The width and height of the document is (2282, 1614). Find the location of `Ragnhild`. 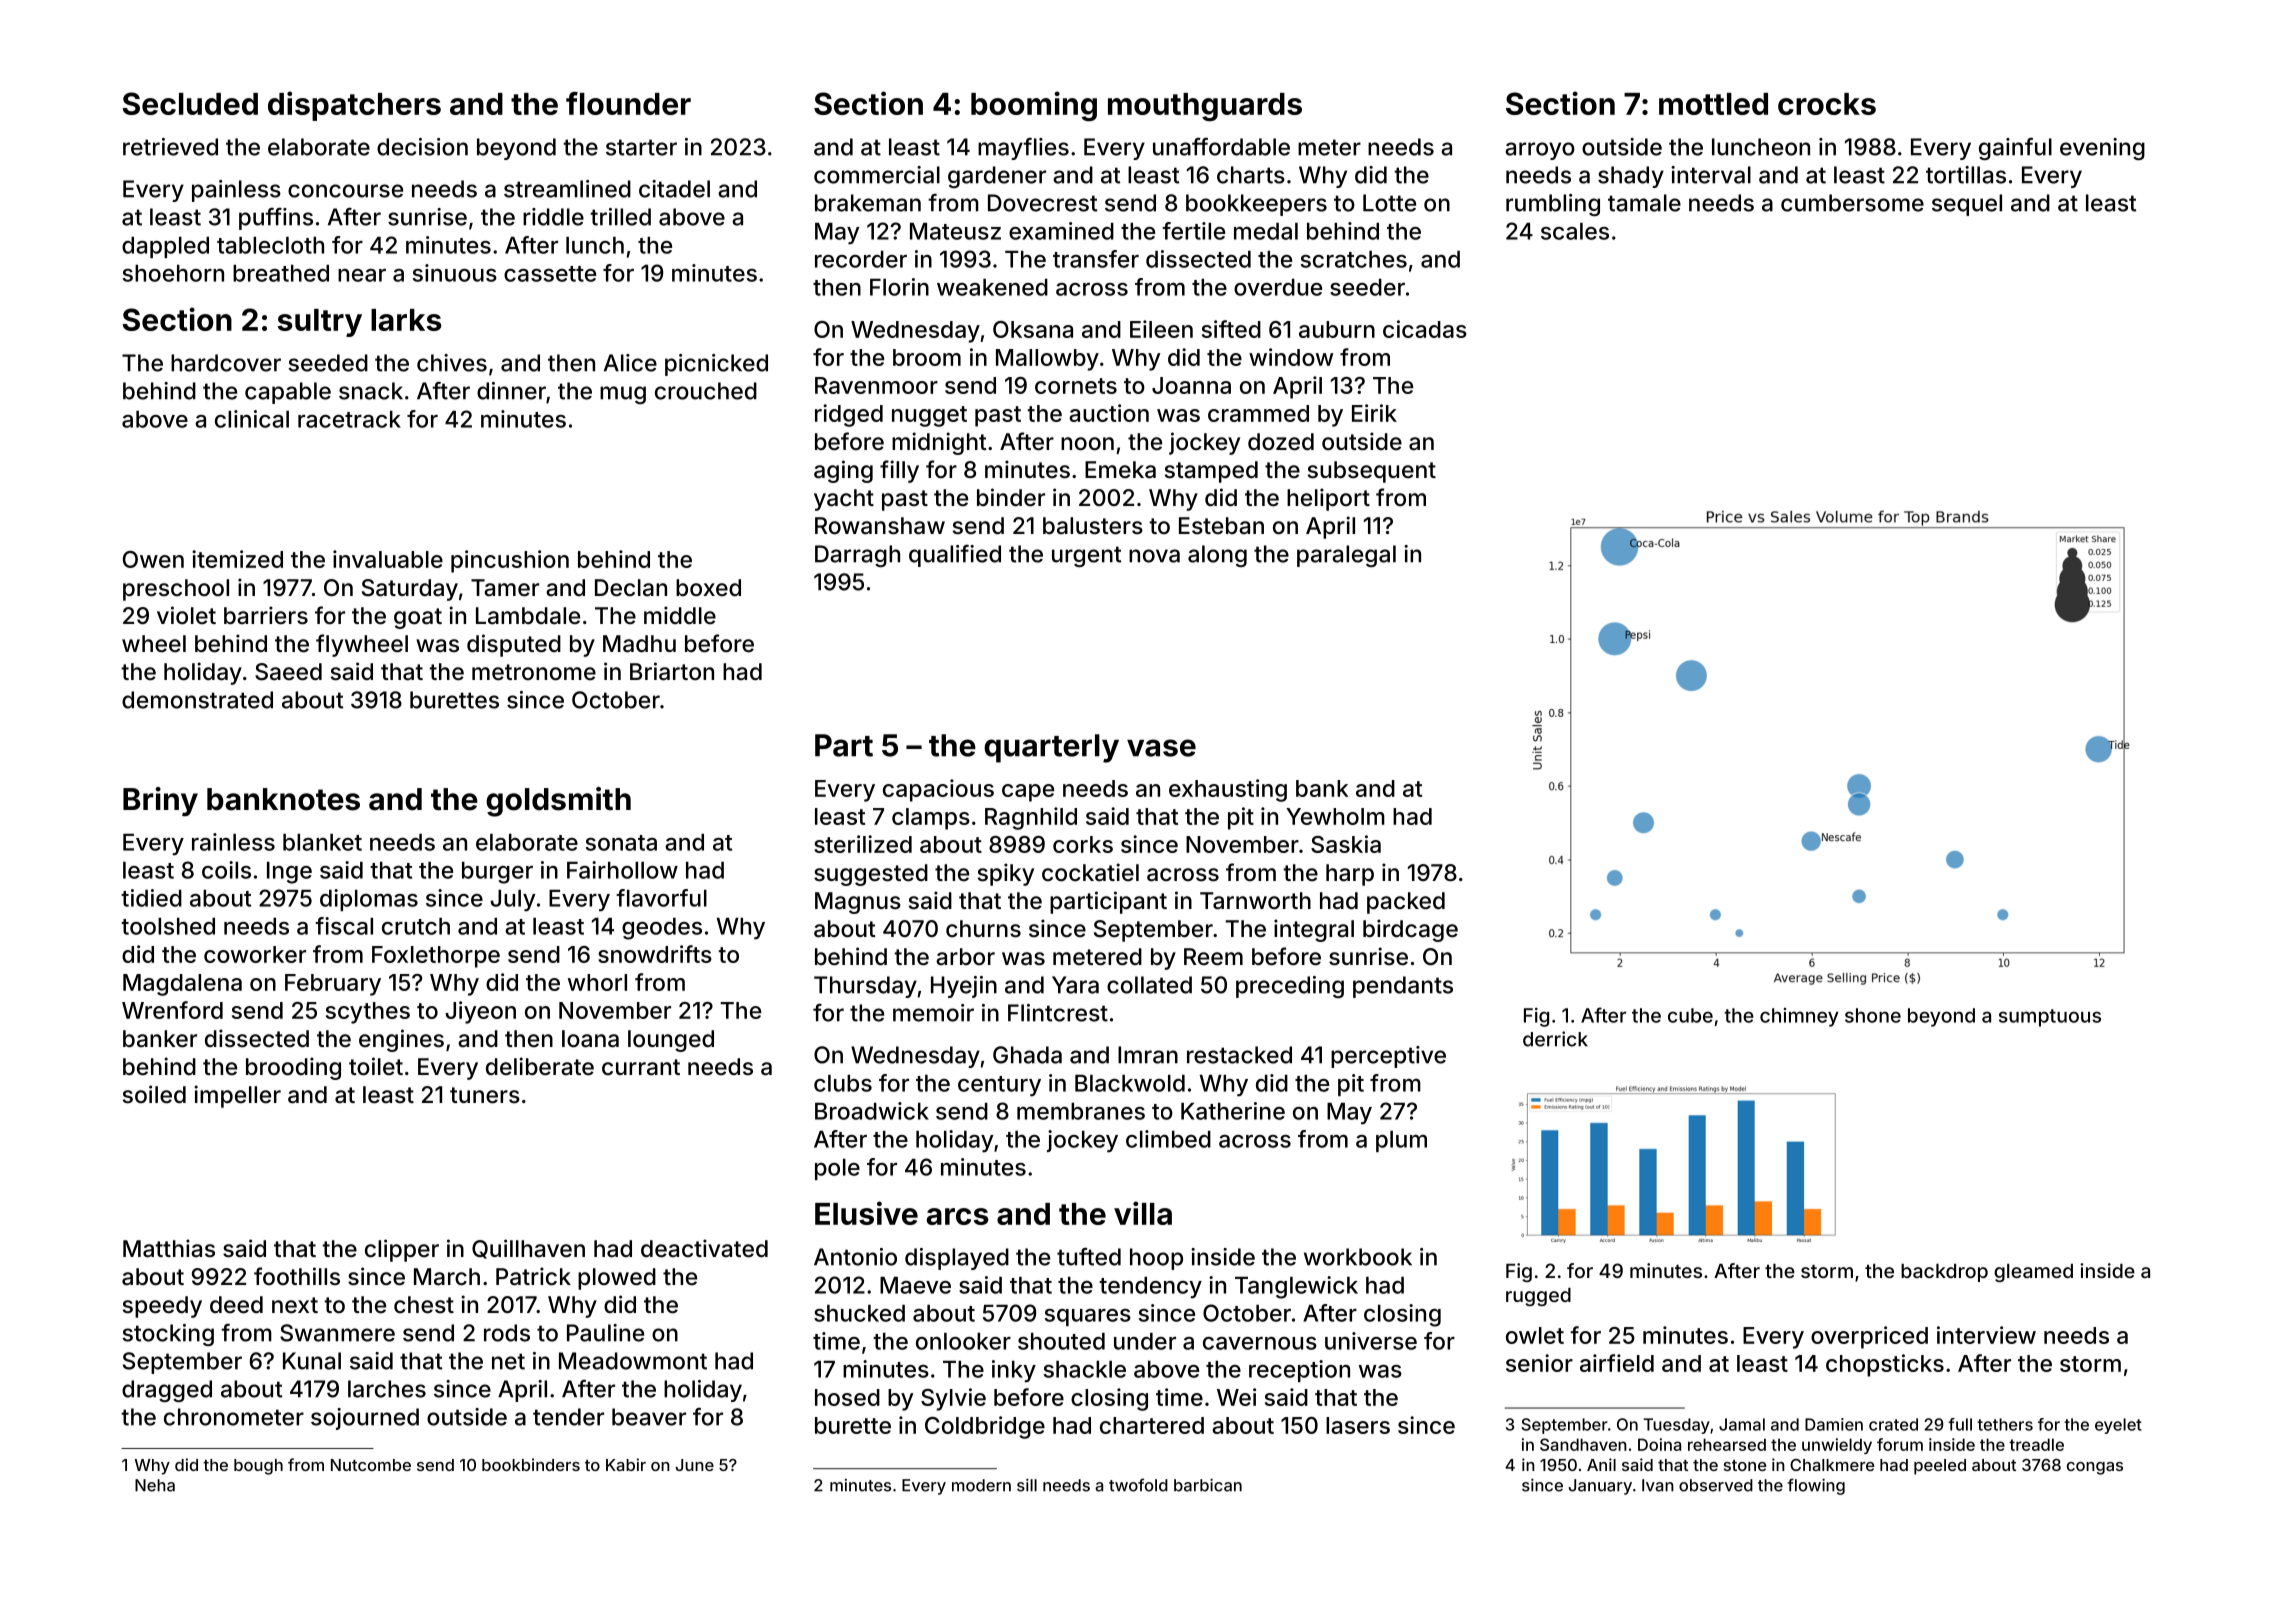

Ragnhild is located at coordinates (1031, 818).
